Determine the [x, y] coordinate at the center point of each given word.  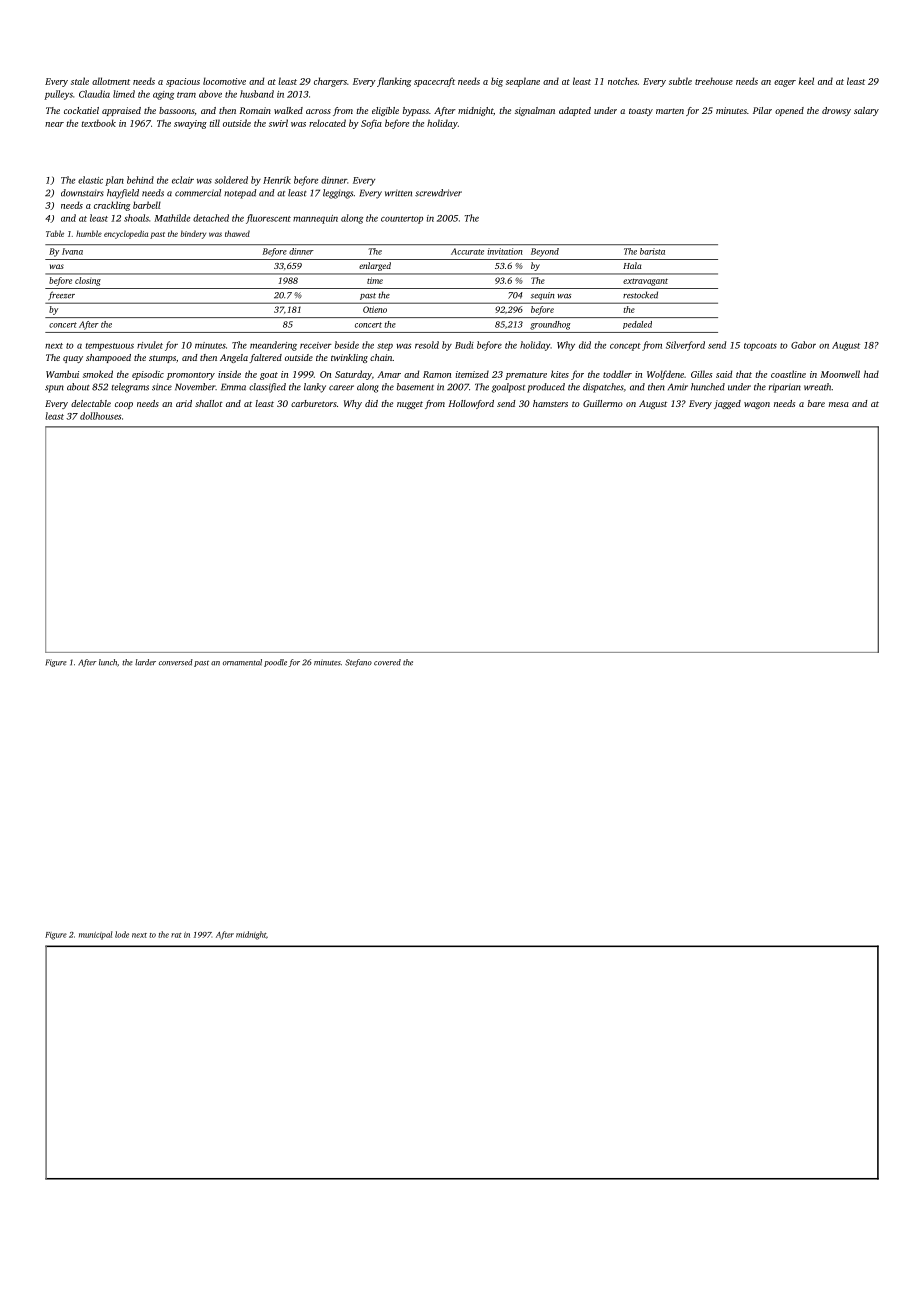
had [871, 374]
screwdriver [438, 193]
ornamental [242, 662]
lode [122, 934]
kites [560, 374]
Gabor [803, 345]
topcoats [760, 347]
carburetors [314, 403]
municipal [95, 935]
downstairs [82, 193]
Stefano [358, 663]
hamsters [550, 403]
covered [387, 662]
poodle [275, 663]
